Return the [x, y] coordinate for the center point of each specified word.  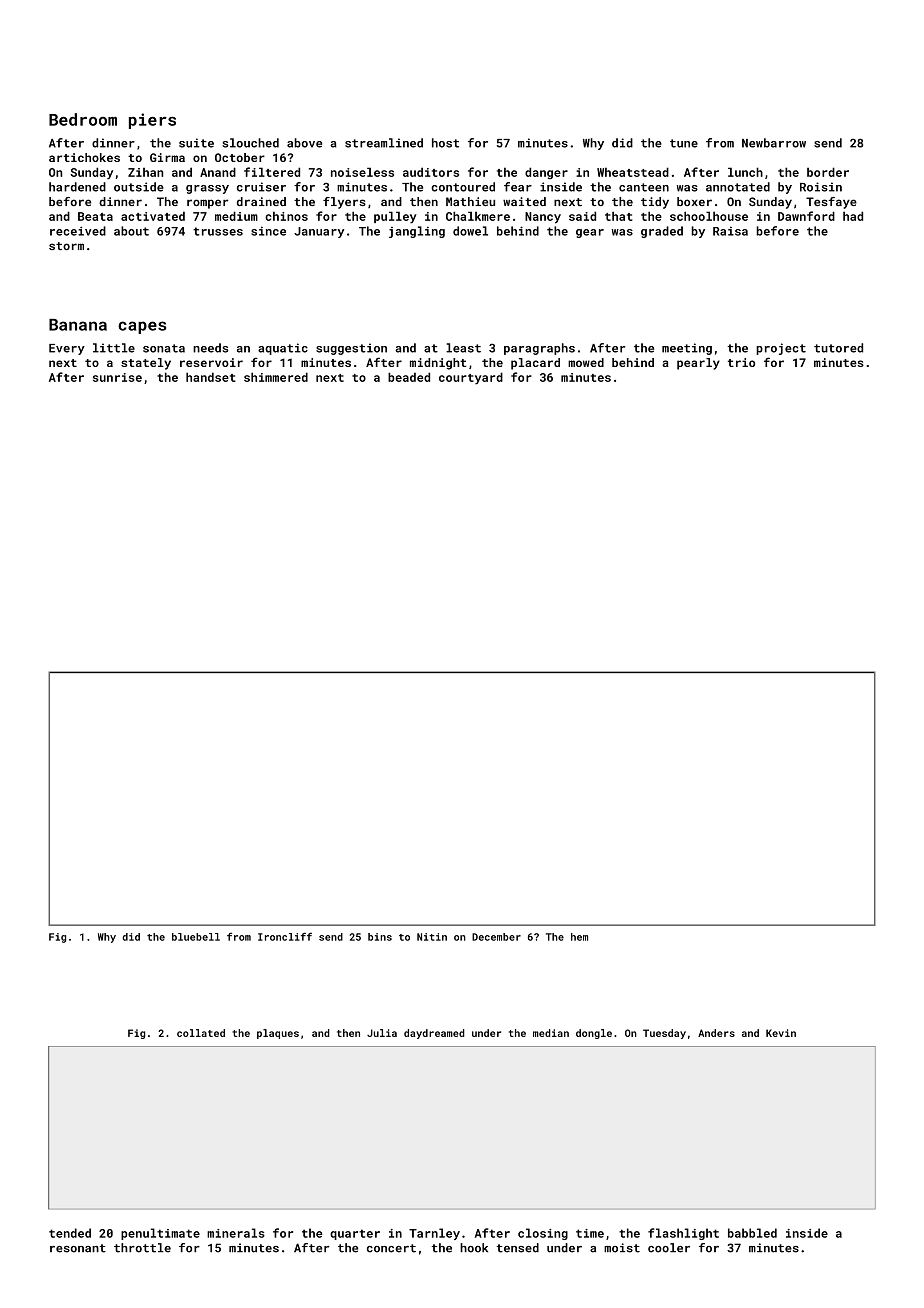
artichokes [84, 157]
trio [741, 362]
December [496, 937]
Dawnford [806, 216]
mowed [586, 362]
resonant [78, 1248]
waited [524, 201]
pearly [698, 364]
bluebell [196, 937]
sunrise [117, 377]
